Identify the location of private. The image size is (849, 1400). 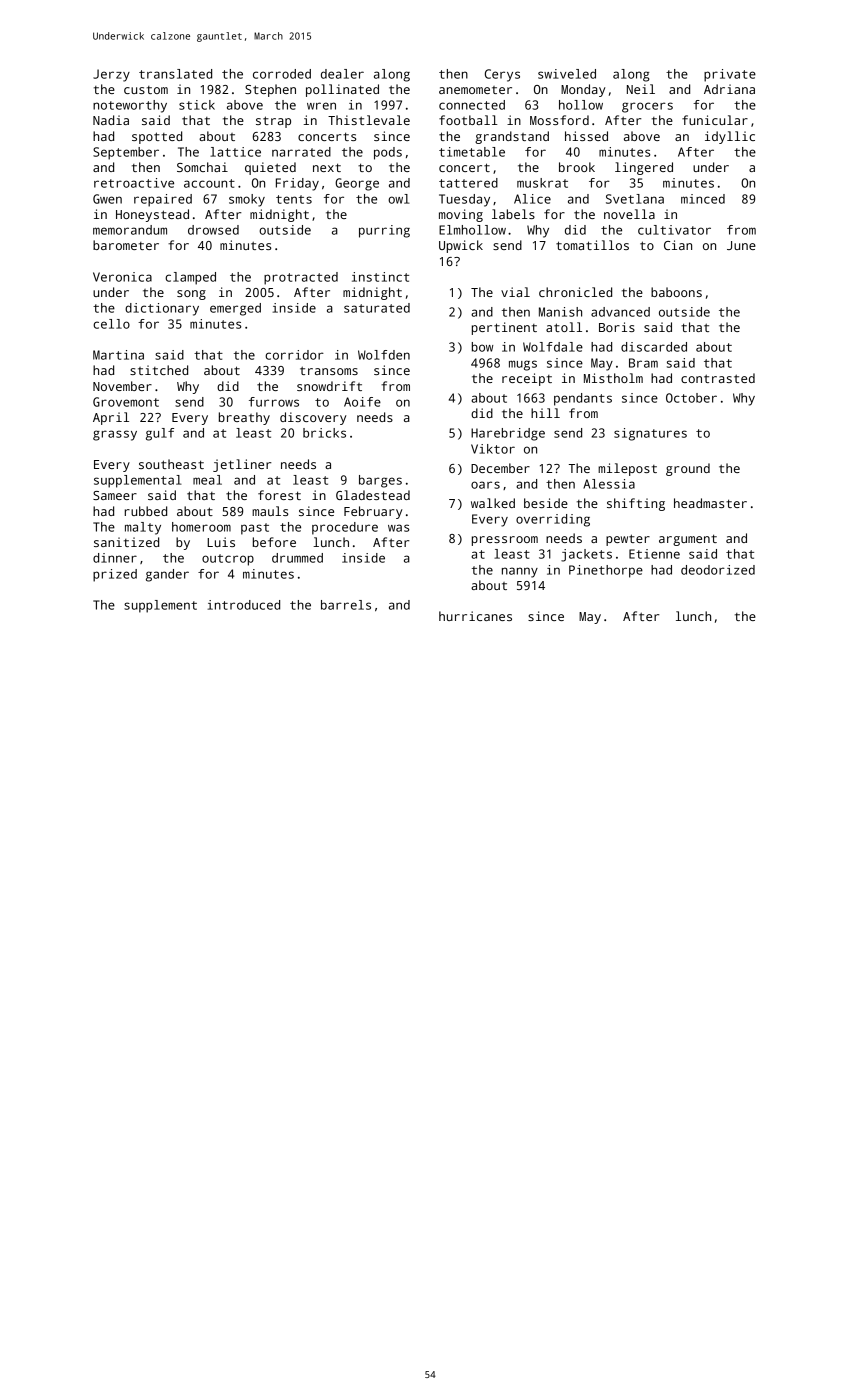
(730, 75).
